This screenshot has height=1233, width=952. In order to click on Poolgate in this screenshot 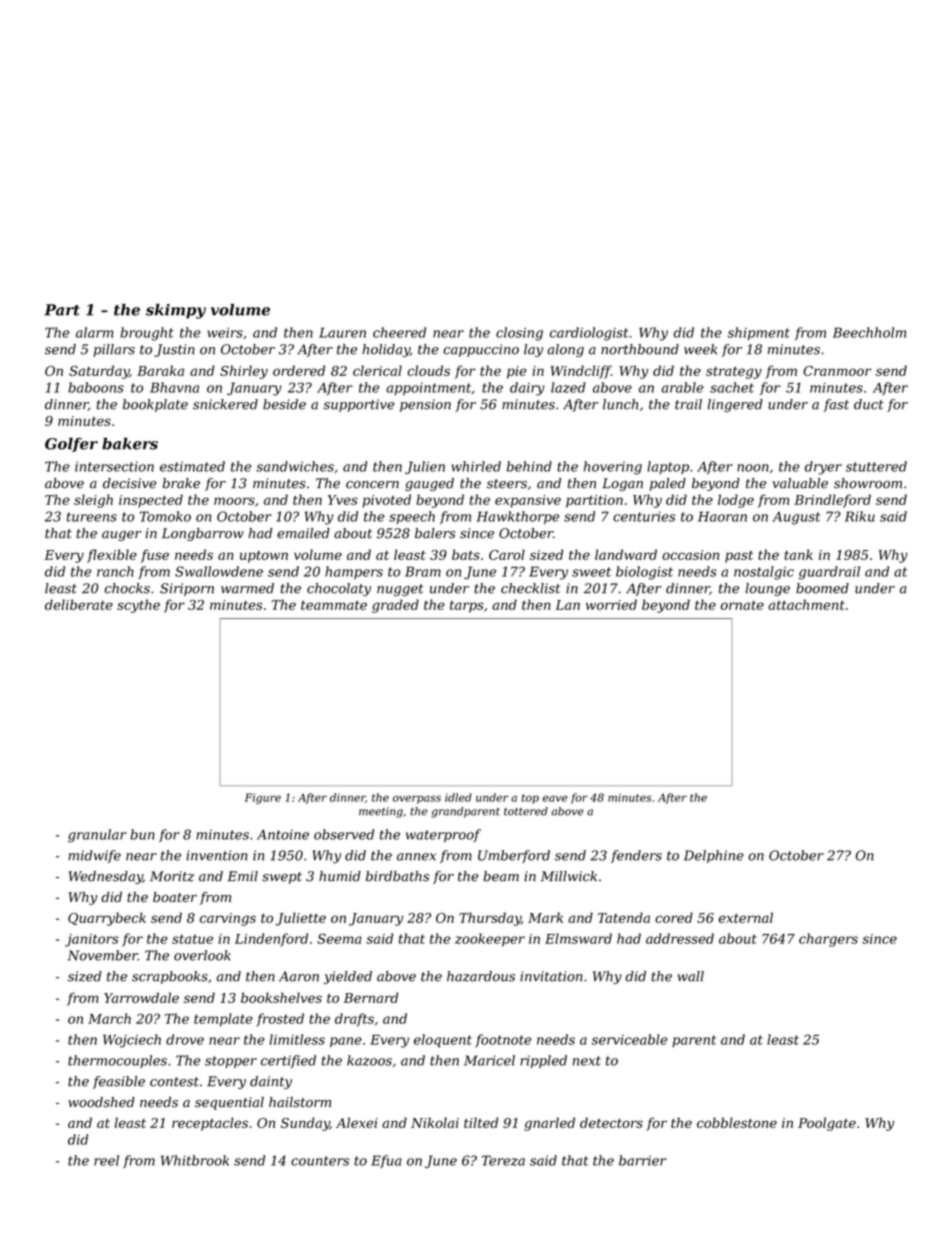, I will do `click(827, 1124)`.
